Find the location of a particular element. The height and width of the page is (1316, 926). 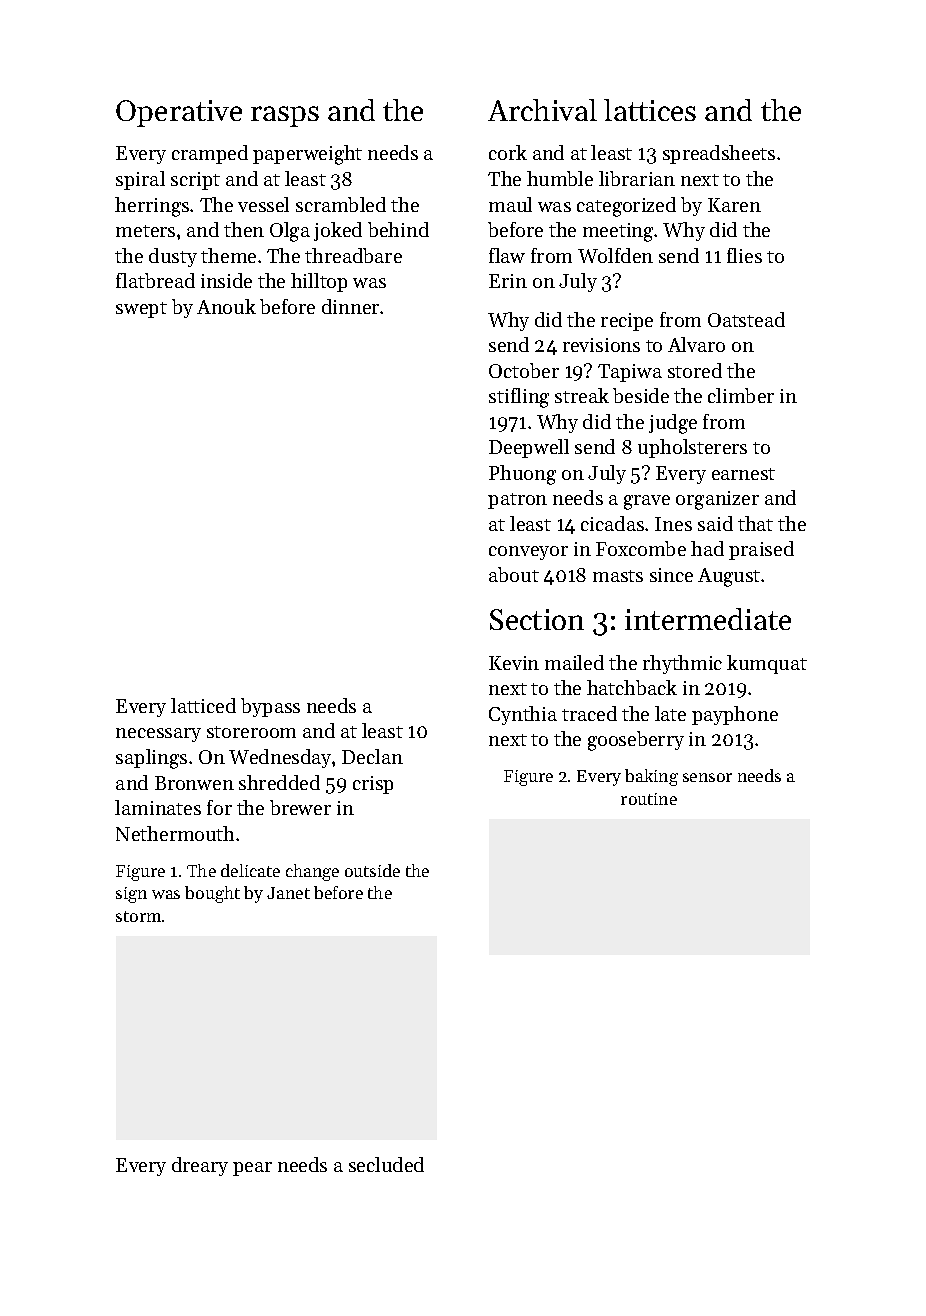

shredded is located at coordinates (279, 782).
